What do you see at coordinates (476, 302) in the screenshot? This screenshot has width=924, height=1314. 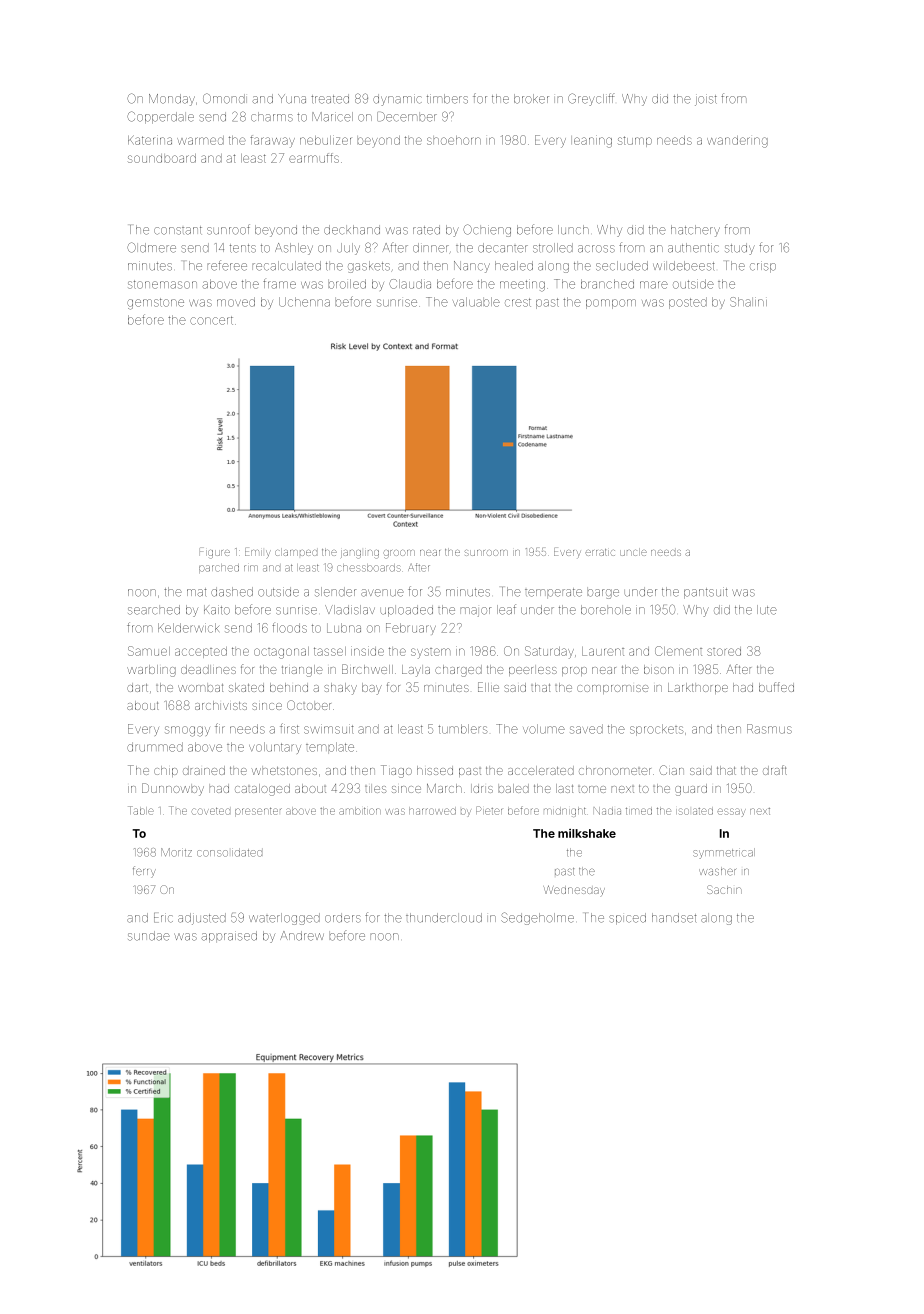 I see `valuable` at bounding box center [476, 302].
